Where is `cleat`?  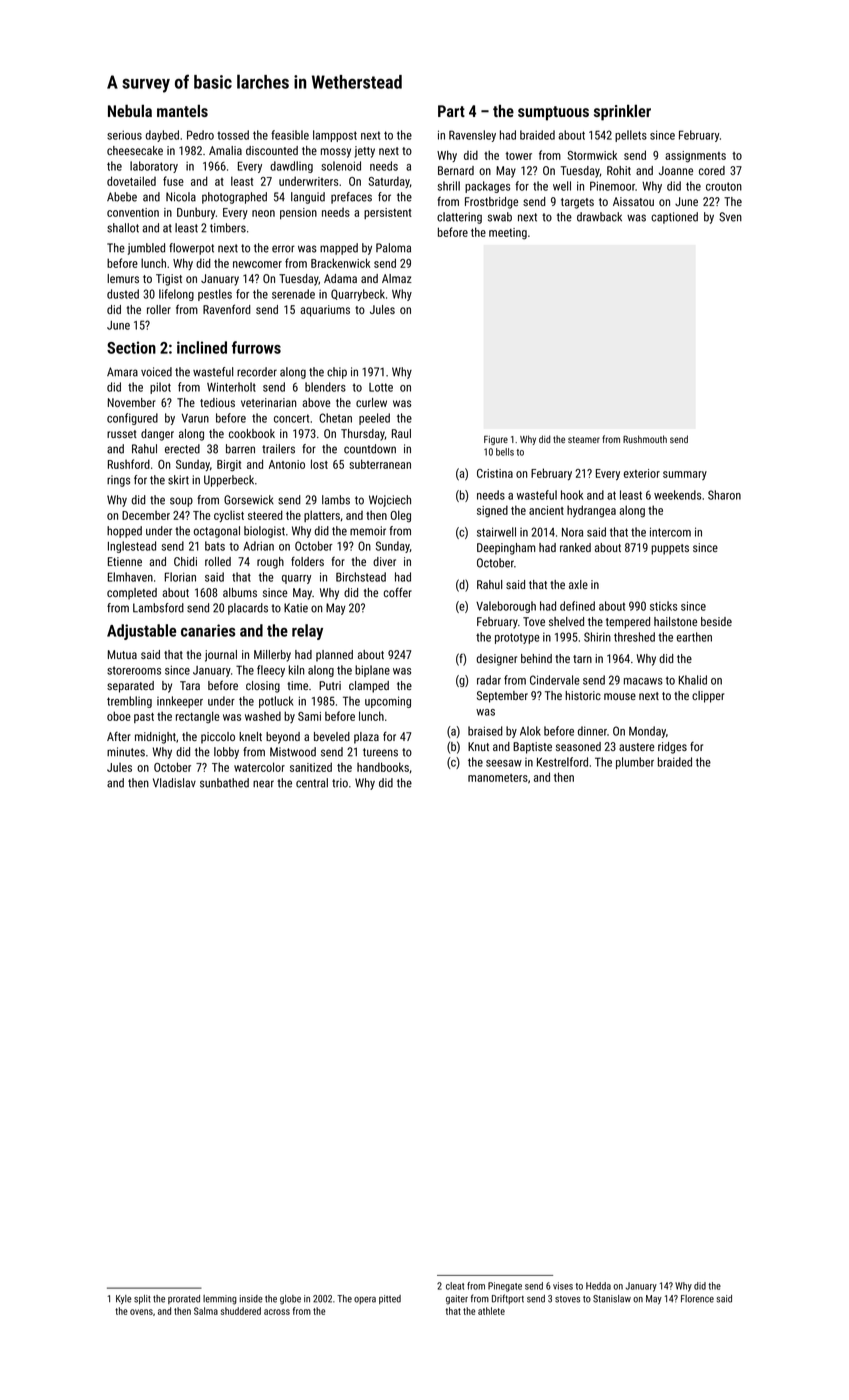
cleat is located at coordinates (455, 1286).
